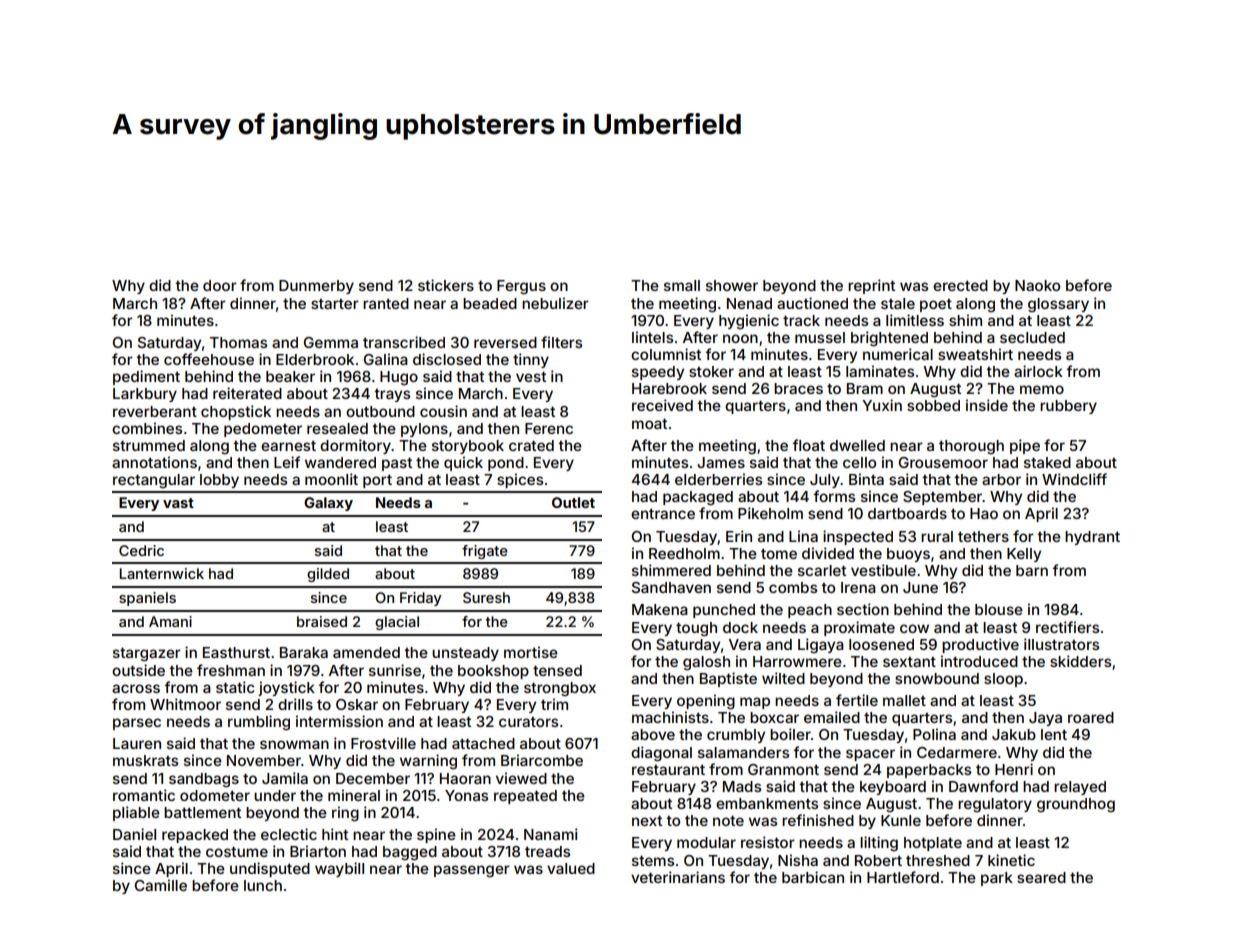  Describe the element at coordinates (813, 877) in the page. I see `barbican` at that location.
